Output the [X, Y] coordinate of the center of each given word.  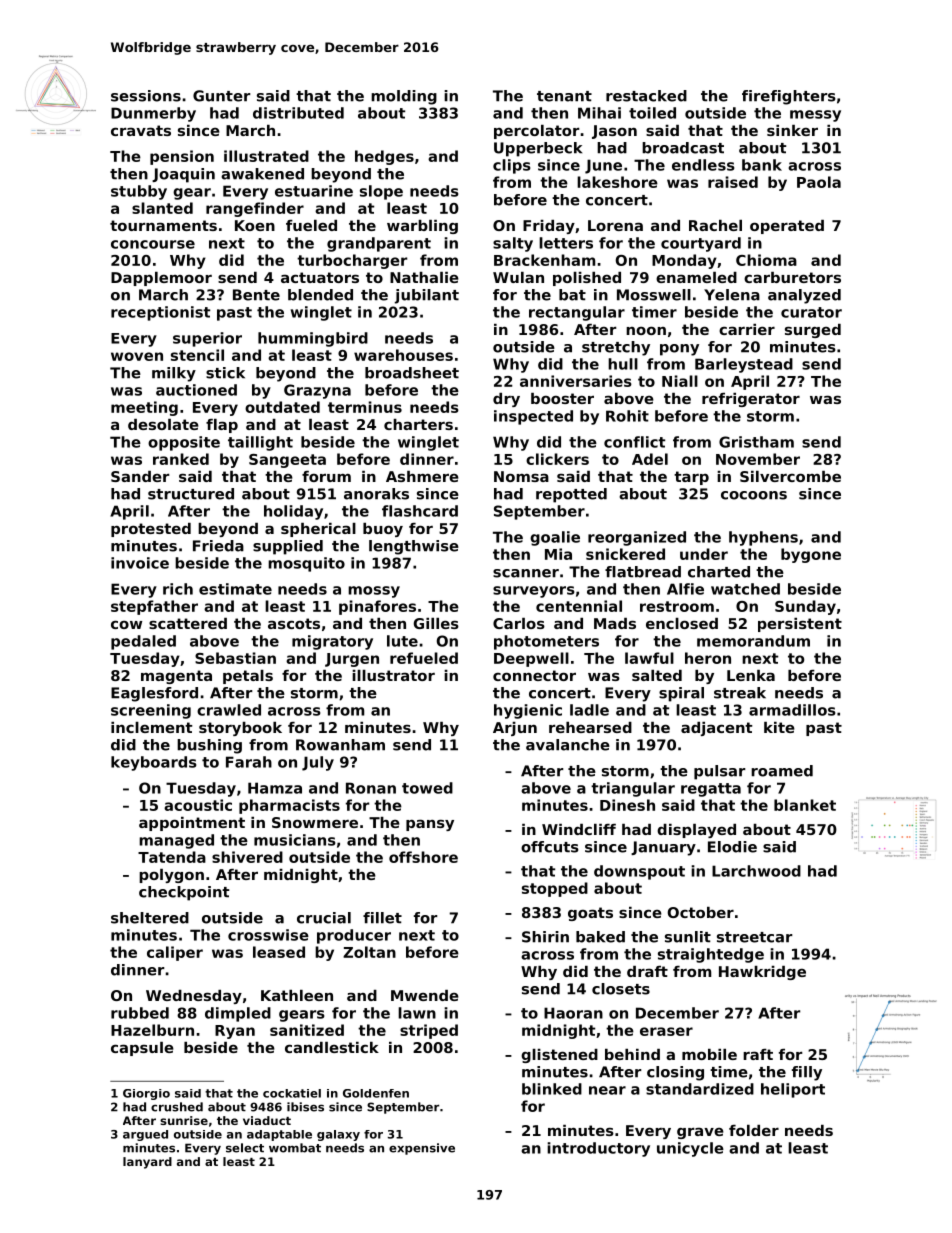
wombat [295, 1148]
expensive [422, 1149]
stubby [139, 192]
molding [404, 97]
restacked [646, 96]
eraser [666, 1031]
